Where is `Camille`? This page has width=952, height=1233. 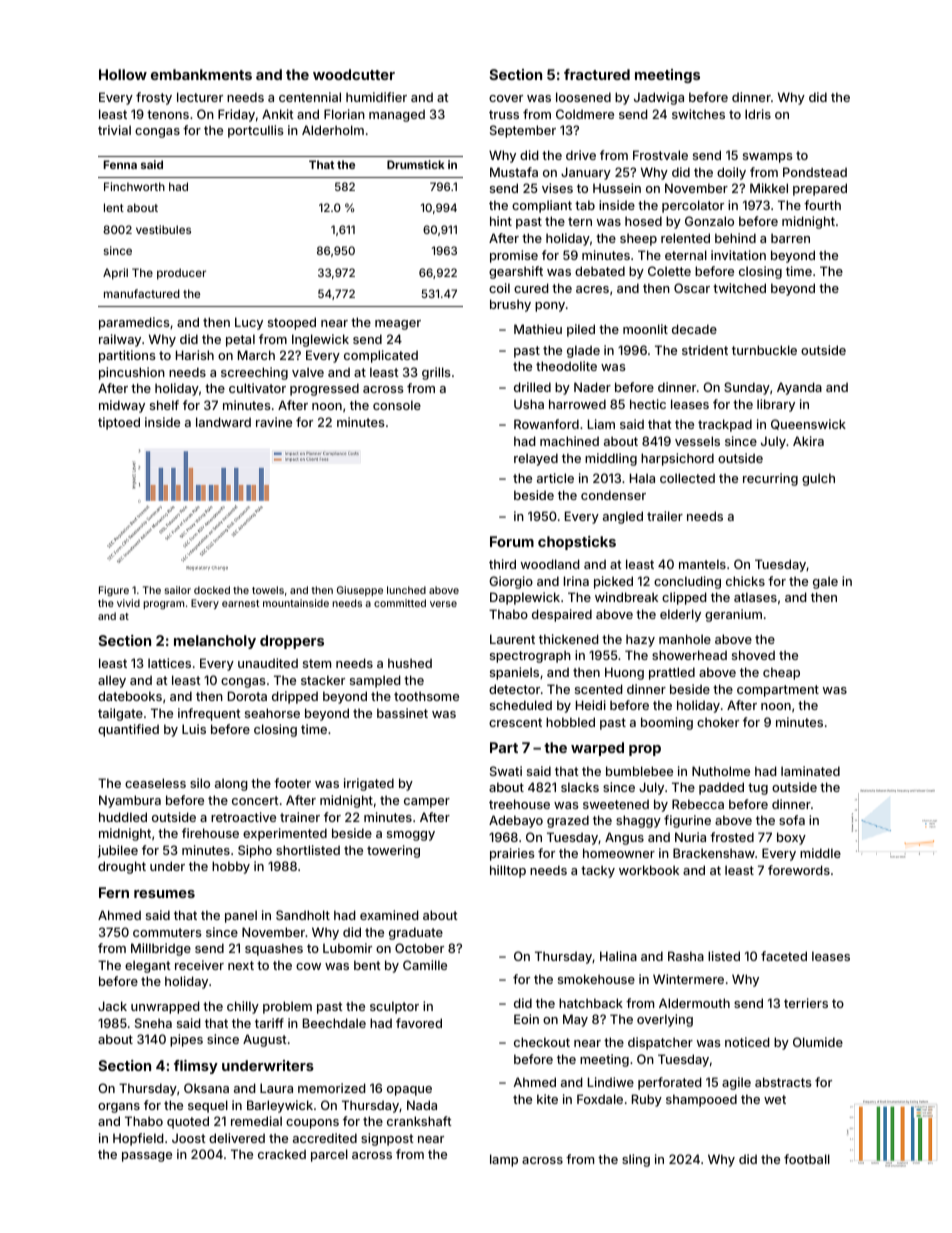 Camille is located at coordinates (425, 965).
